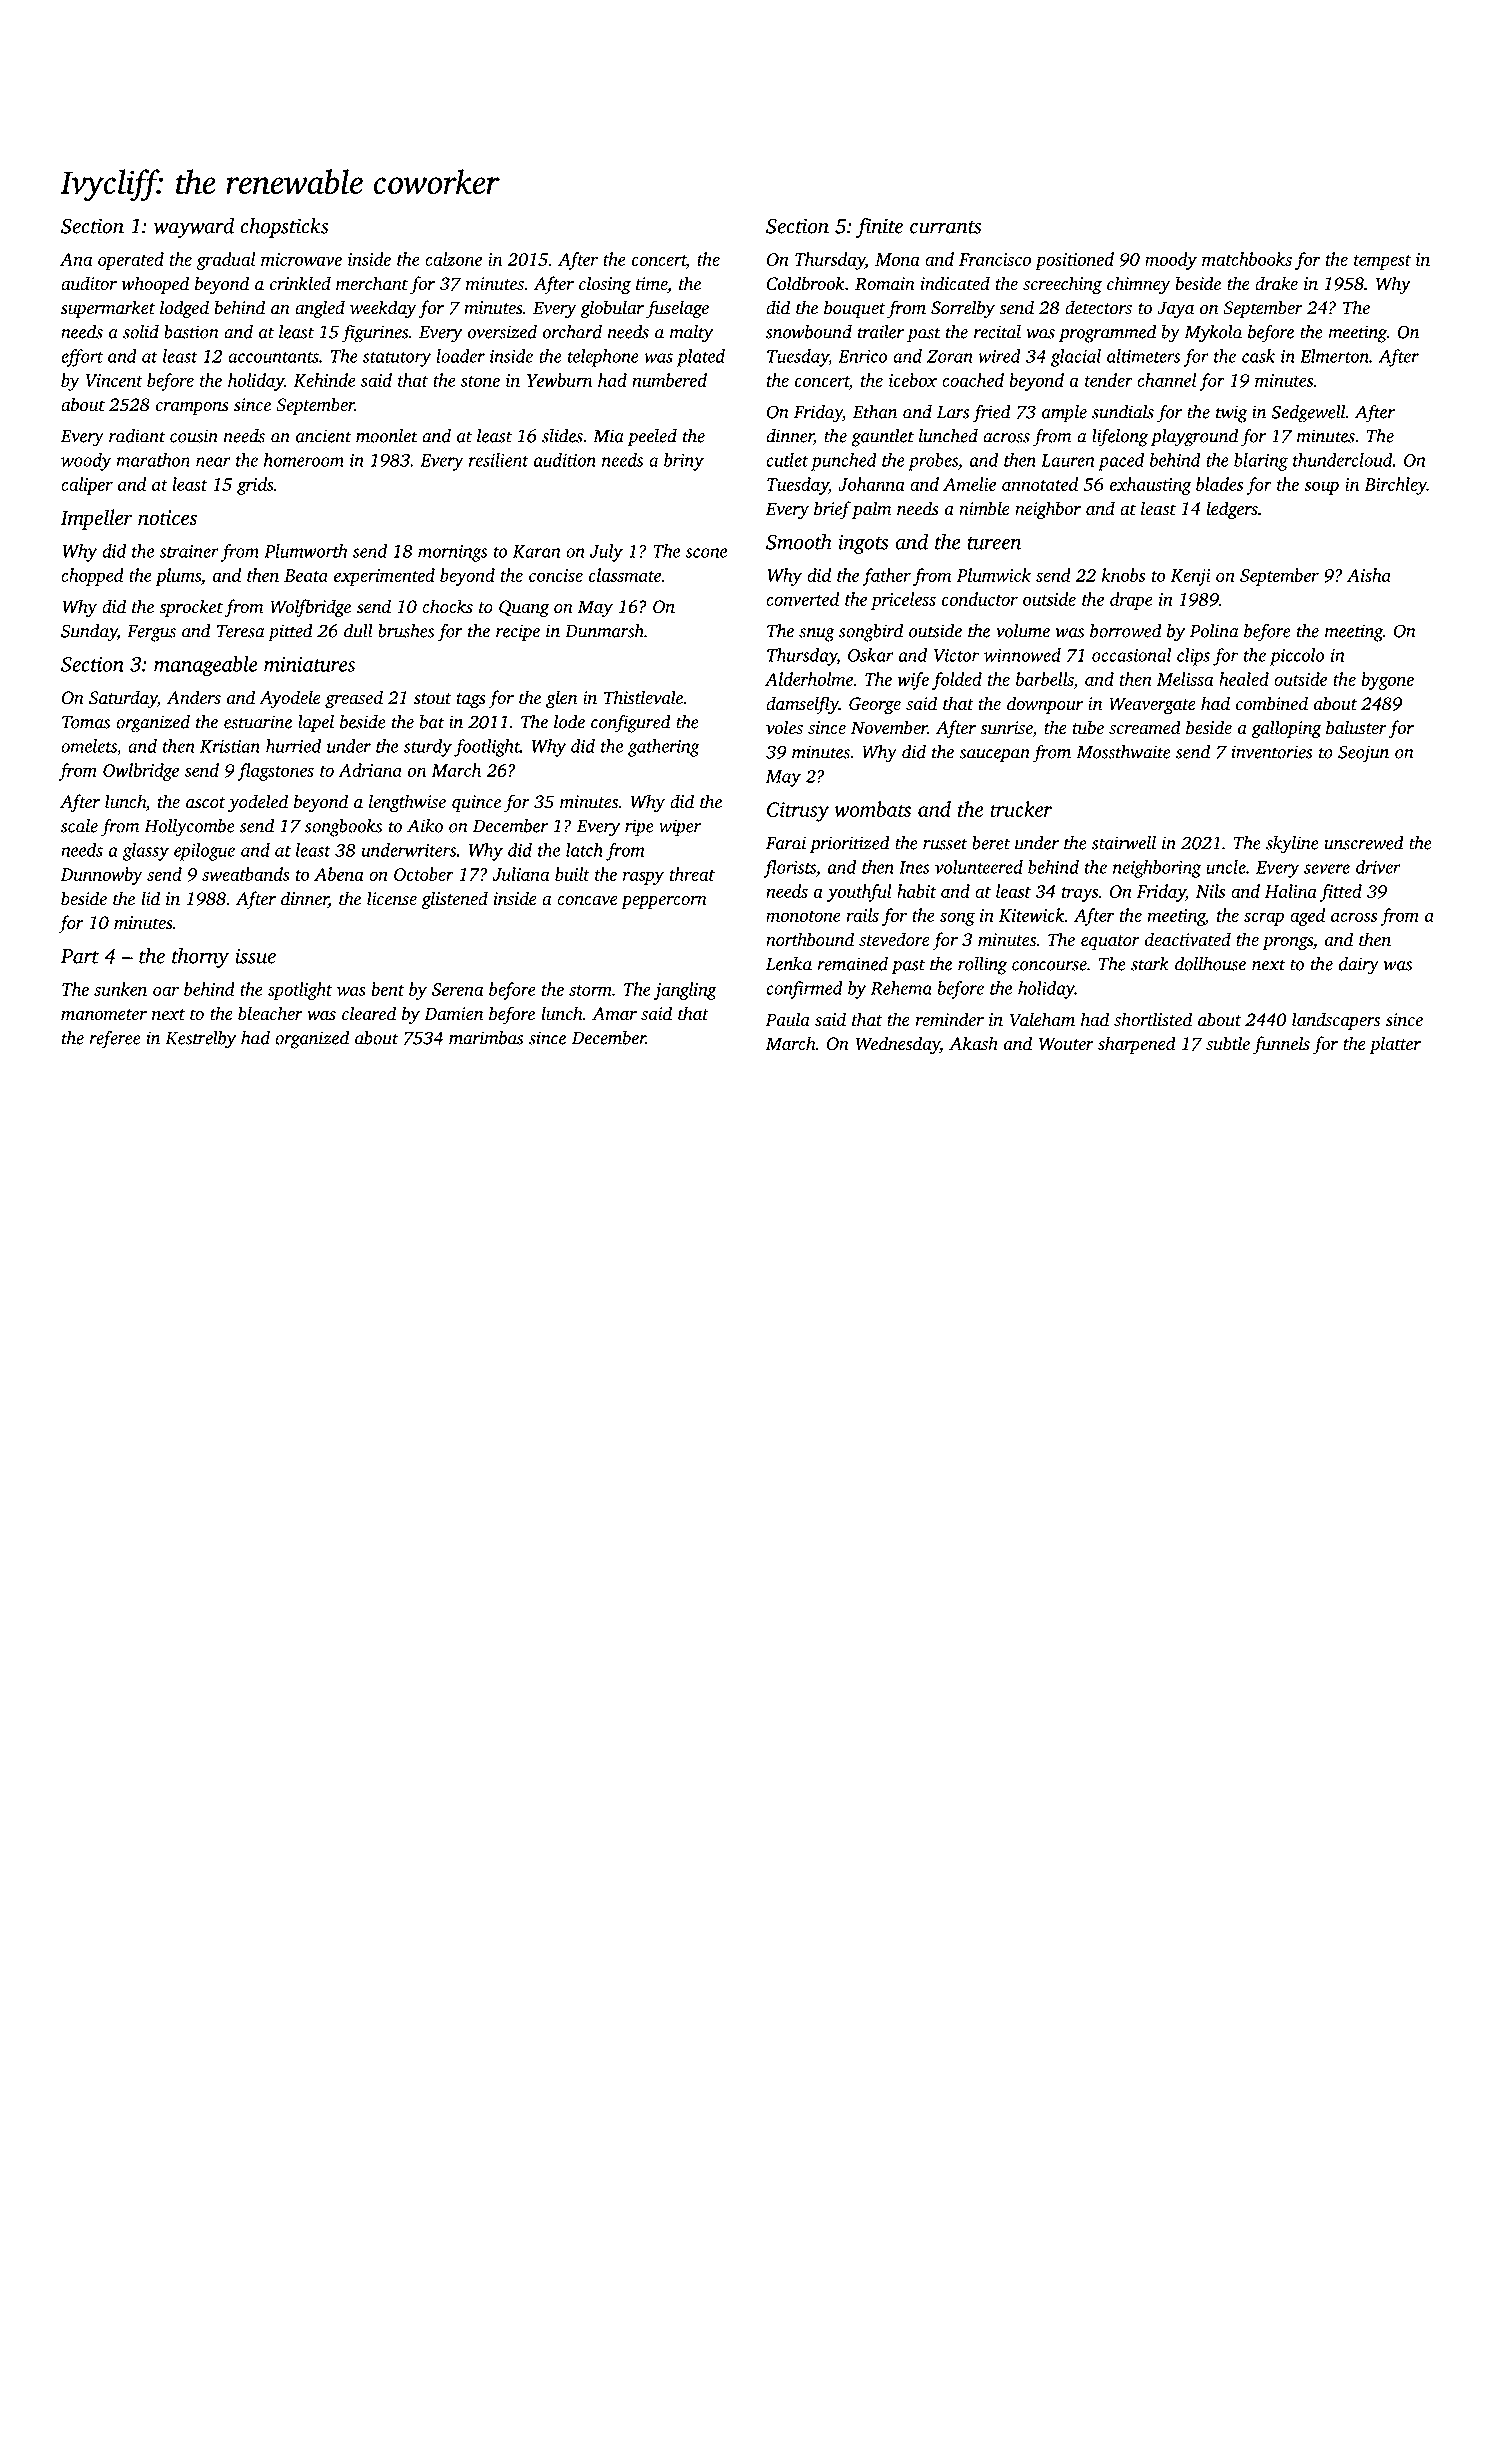 The height and width of the screenshot is (2464, 1496). Describe the element at coordinates (799, 541) in the screenshot. I see `Smooth` at that location.
